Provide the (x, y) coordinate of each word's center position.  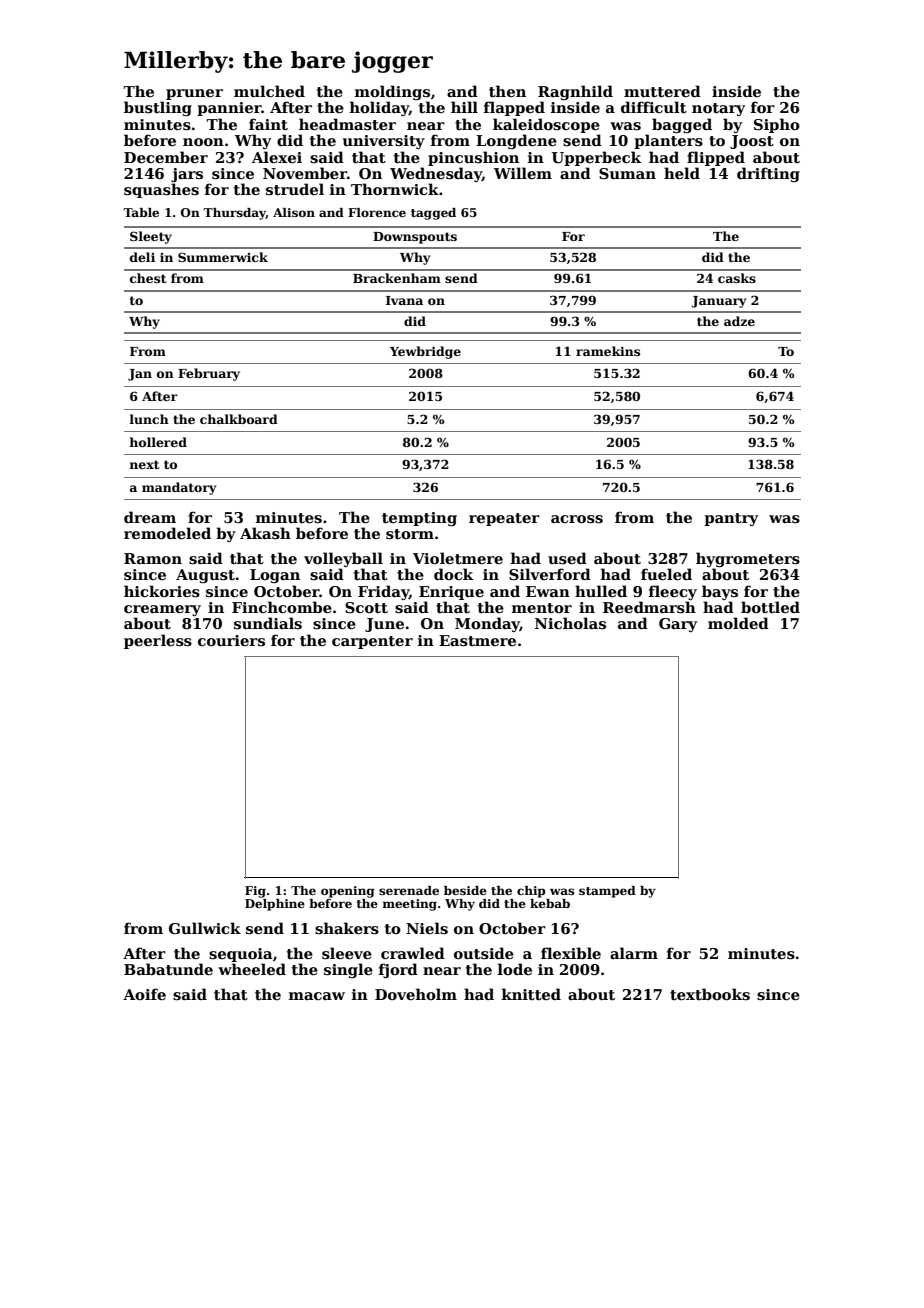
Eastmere (477, 641)
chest (148, 278)
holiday (379, 108)
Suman (627, 173)
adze (739, 321)
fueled (666, 574)
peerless (158, 641)
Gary (678, 625)
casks (737, 278)
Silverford (550, 574)
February (209, 374)
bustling (158, 108)
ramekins (608, 351)
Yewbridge (425, 352)
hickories (162, 591)
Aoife (144, 994)
